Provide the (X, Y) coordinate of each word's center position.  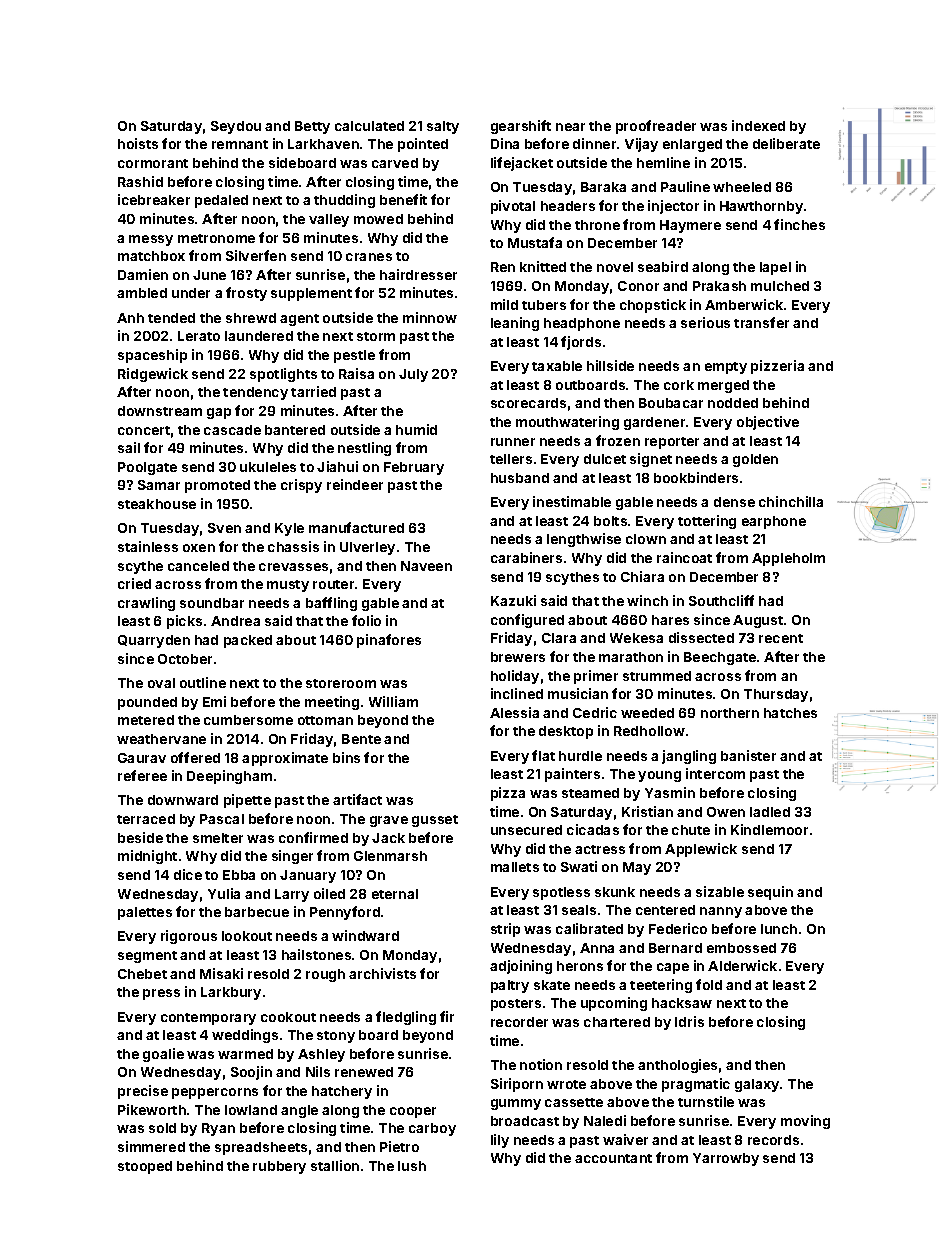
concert (144, 430)
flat (543, 755)
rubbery (279, 1167)
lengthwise (584, 540)
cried (134, 583)
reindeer (355, 484)
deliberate (786, 143)
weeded (647, 713)
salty (443, 127)
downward (183, 800)
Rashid (140, 181)
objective (768, 423)
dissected (701, 637)
